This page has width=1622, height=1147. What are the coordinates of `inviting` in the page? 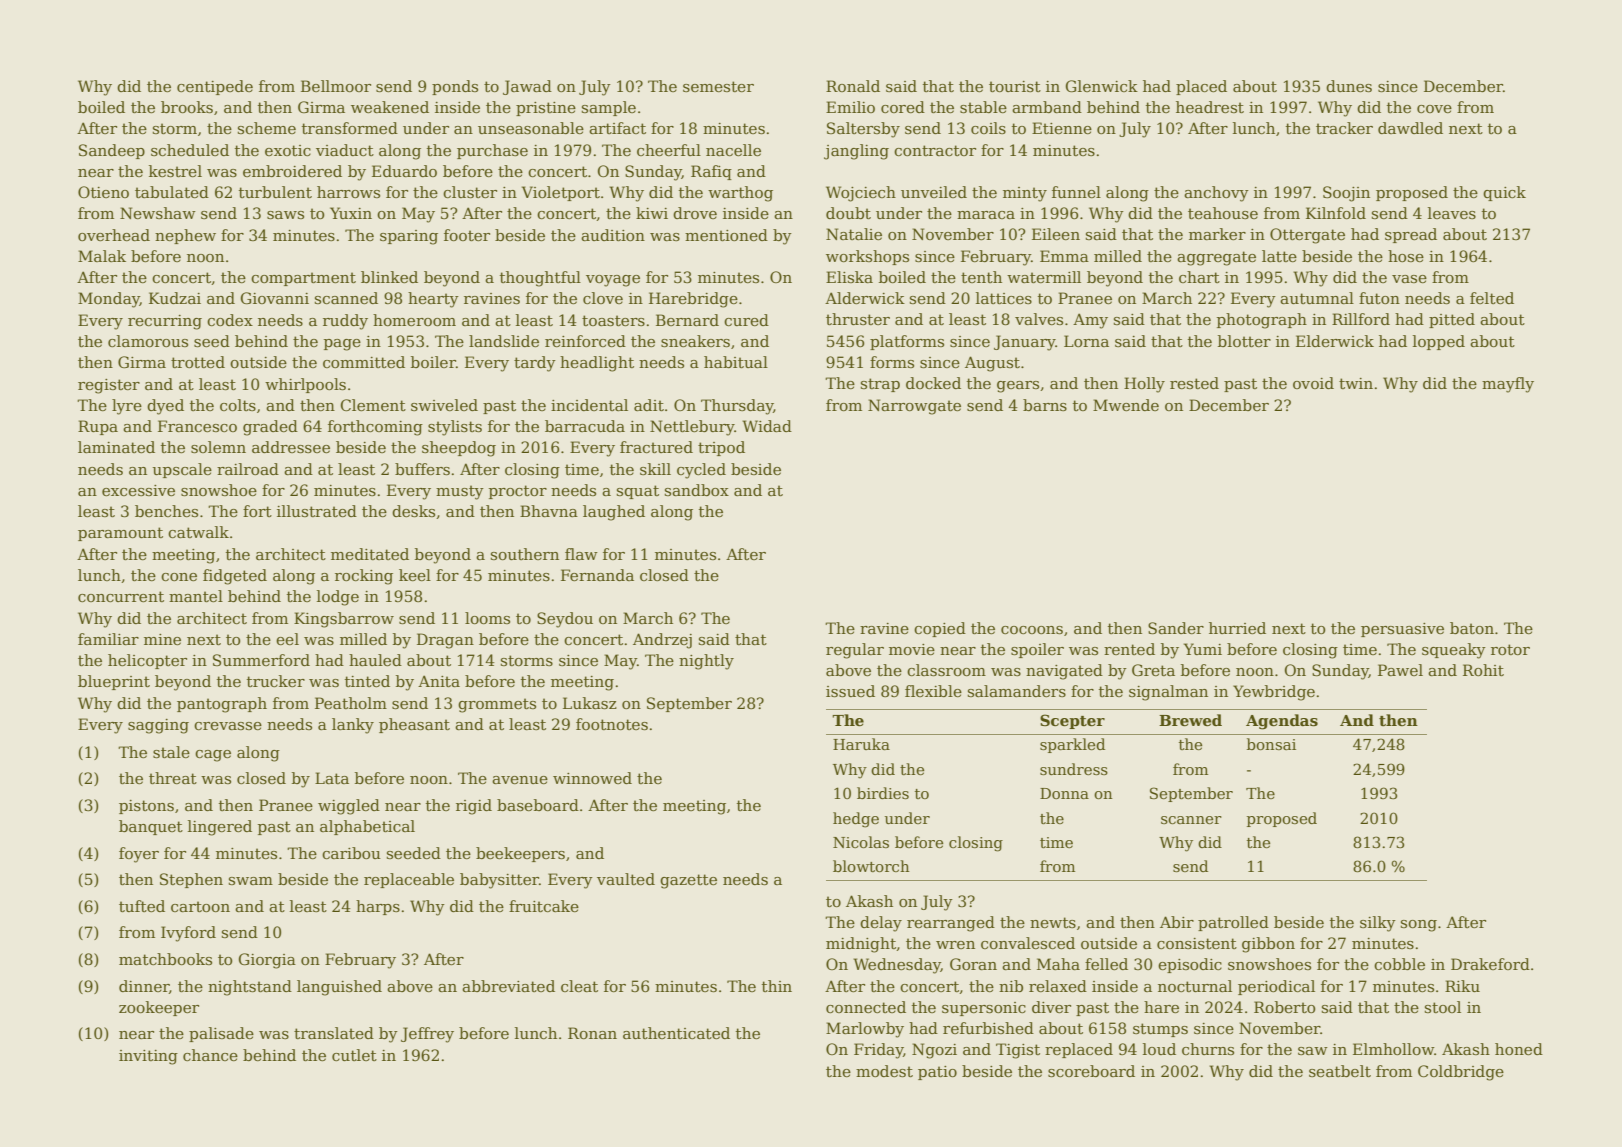 It's located at (148, 1057).
